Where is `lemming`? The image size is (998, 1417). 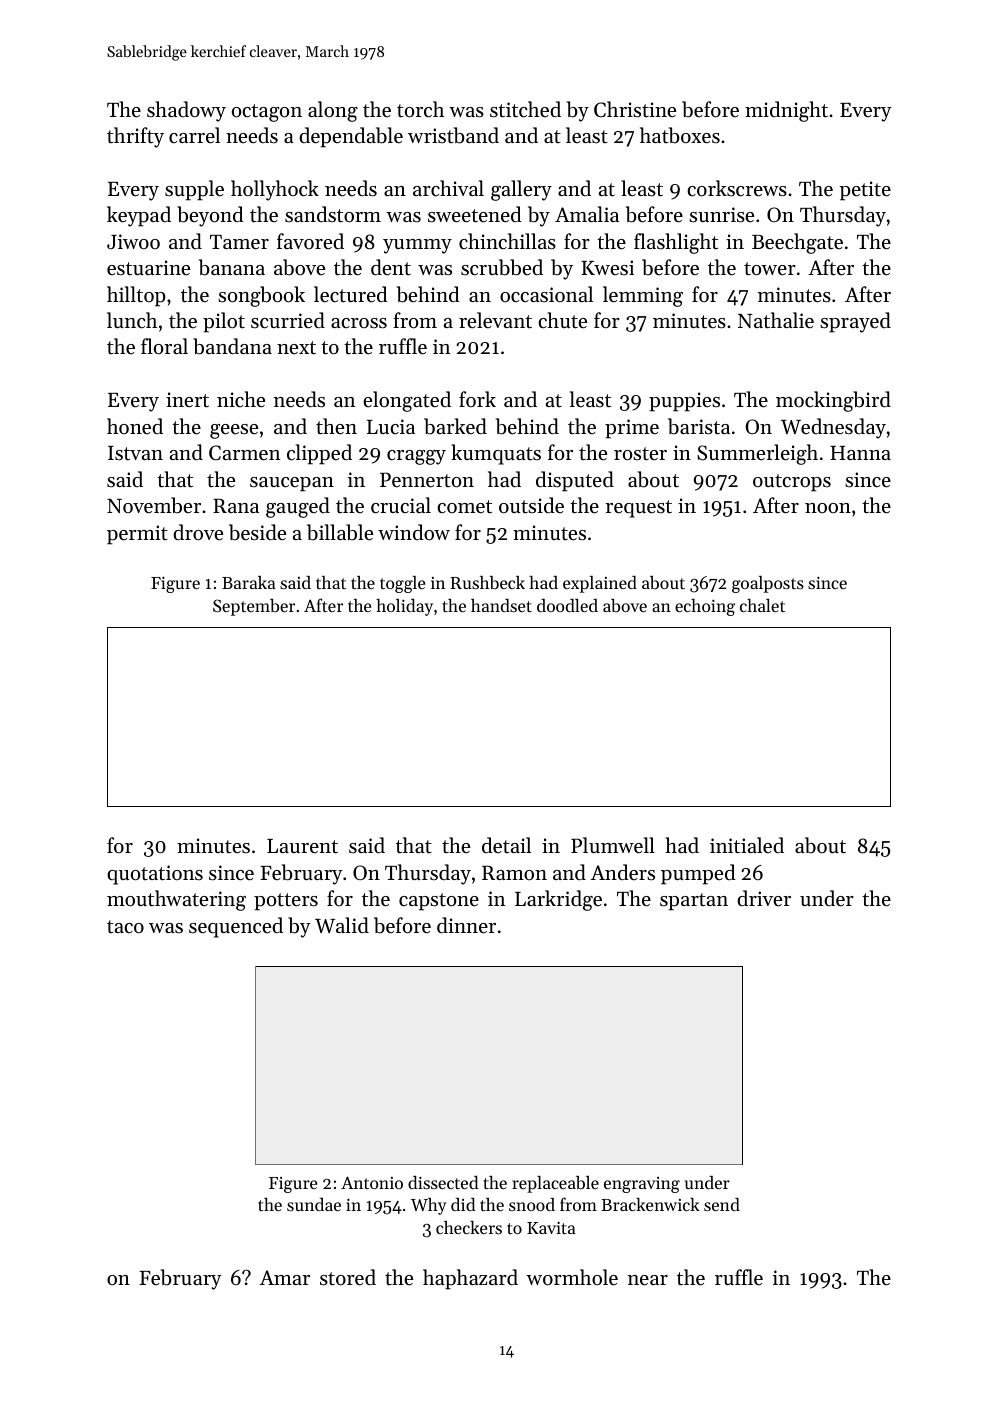
lemming is located at coordinates (643, 296).
